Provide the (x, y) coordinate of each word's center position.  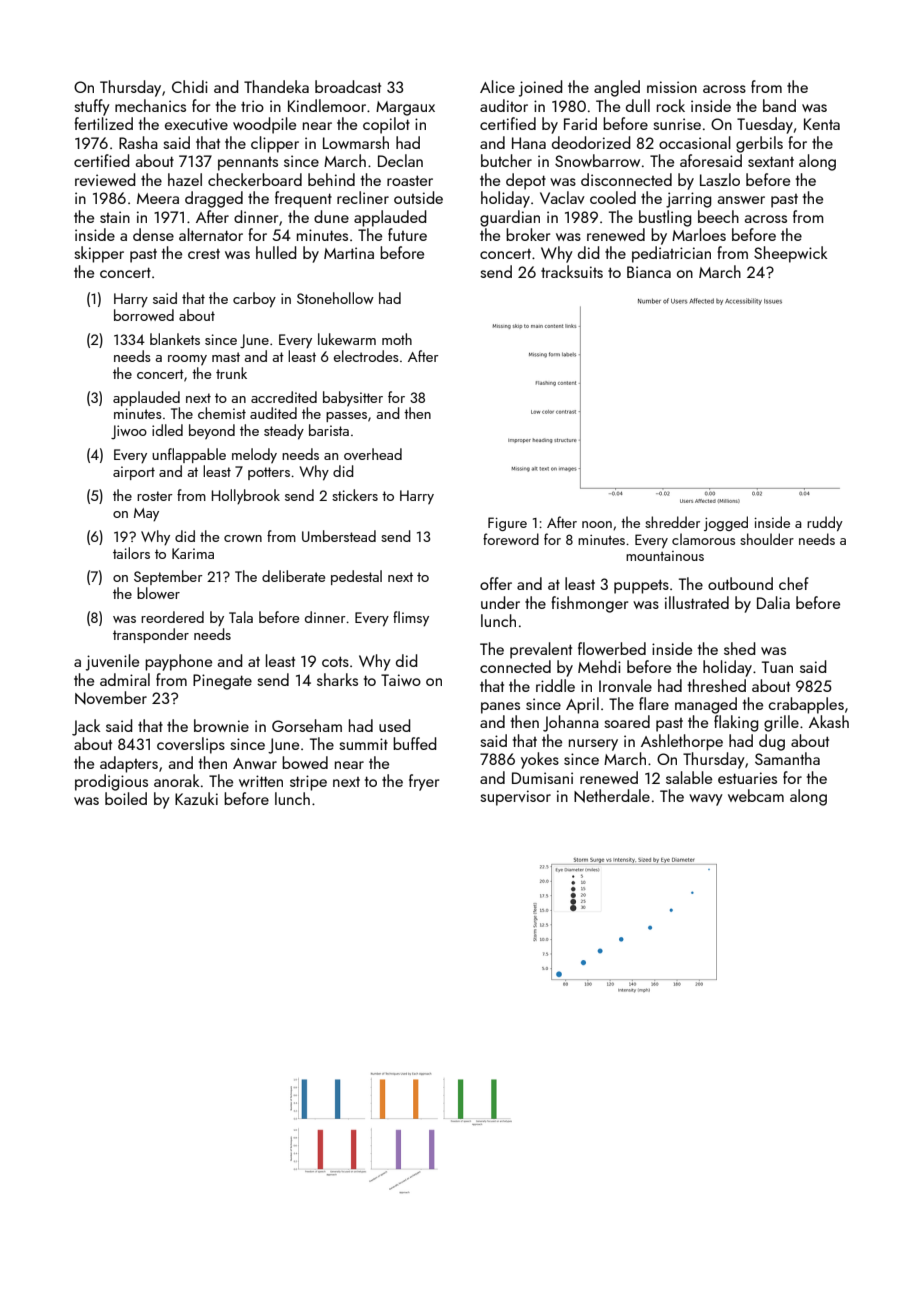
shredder (672, 522)
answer (741, 200)
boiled (126, 798)
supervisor (515, 798)
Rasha (138, 142)
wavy (706, 800)
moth (397, 339)
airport (134, 473)
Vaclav (562, 197)
